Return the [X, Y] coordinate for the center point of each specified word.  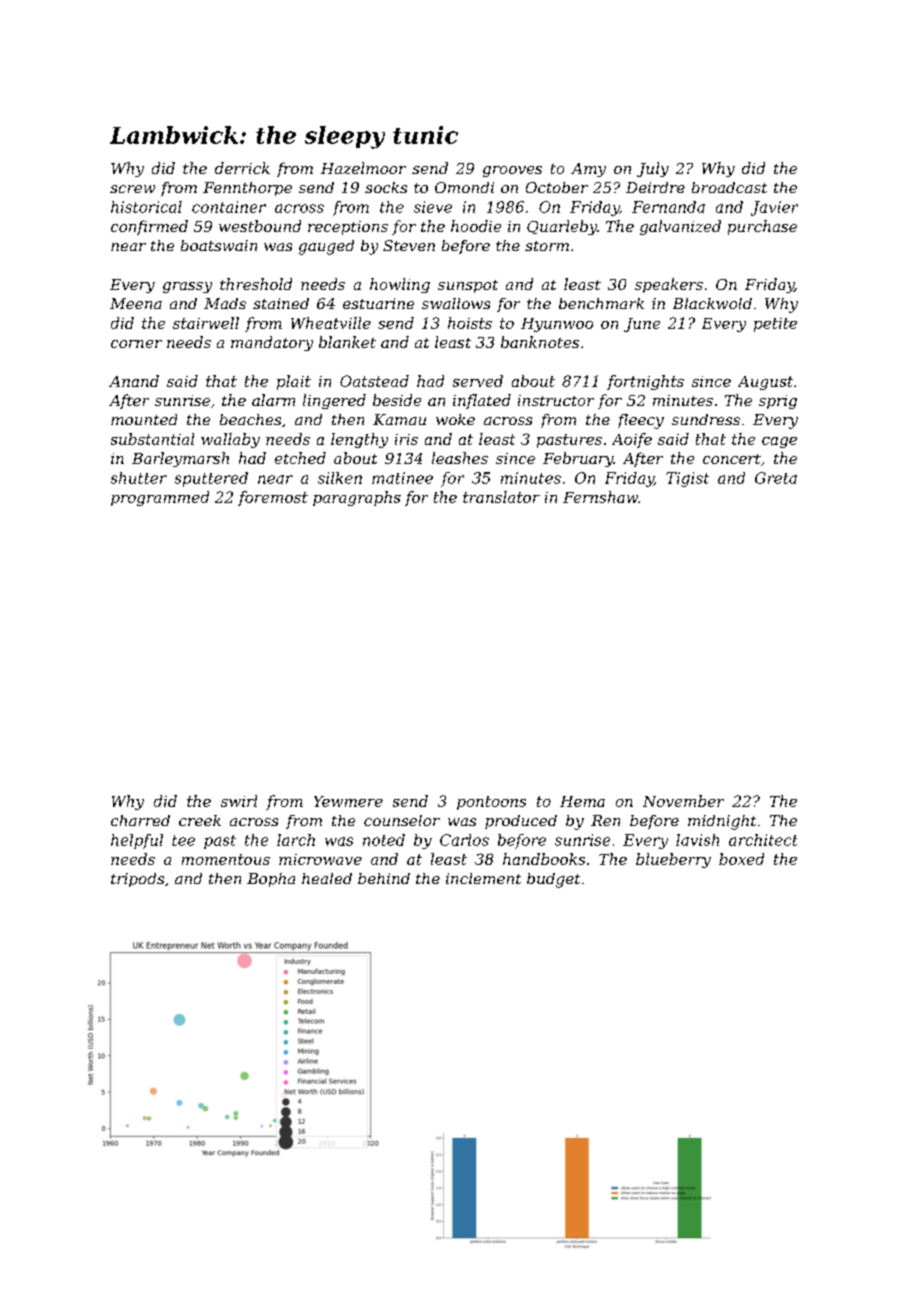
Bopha [271, 880]
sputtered [211, 479]
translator [501, 497]
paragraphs [357, 498]
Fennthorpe [247, 189]
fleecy [641, 421]
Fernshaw [600, 497]
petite [775, 325]
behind [384, 878]
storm [547, 246]
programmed [160, 498]
